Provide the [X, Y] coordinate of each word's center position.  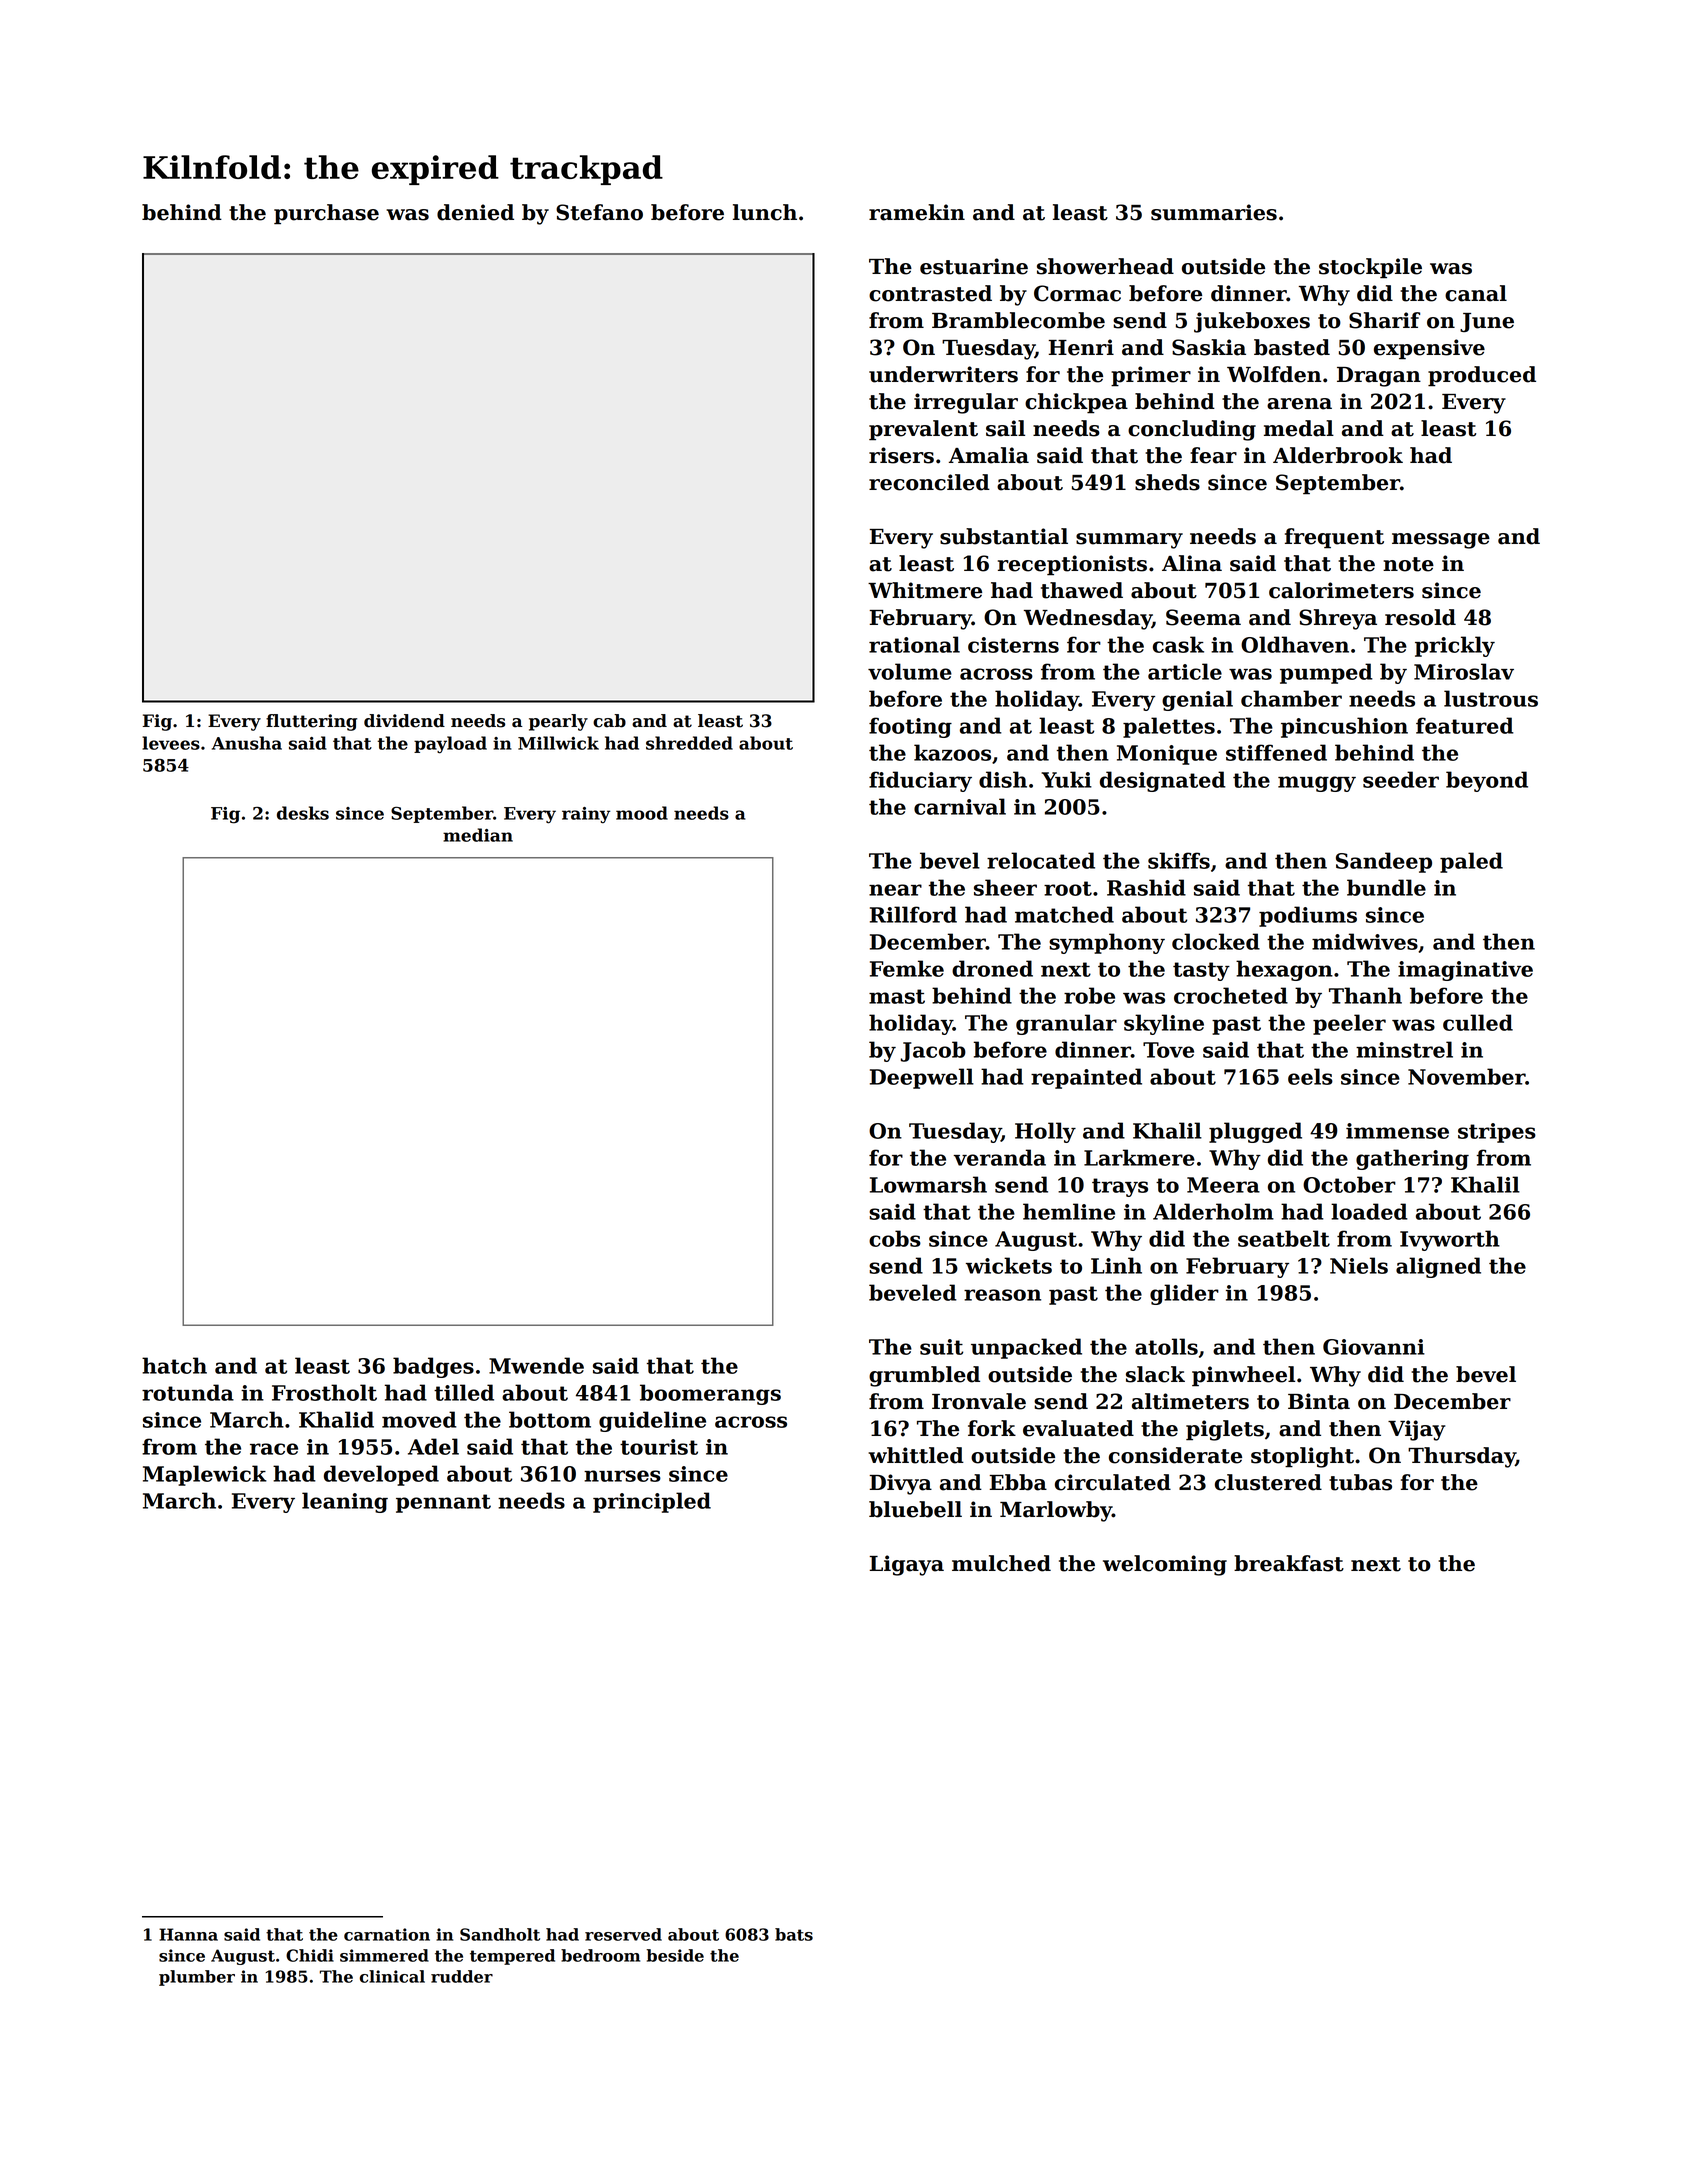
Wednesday [1088, 619]
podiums [1308, 916]
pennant [443, 1503]
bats [794, 1934]
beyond [1487, 781]
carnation [387, 1934]
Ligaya [907, 1565]
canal [1476, 293]
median [478, 835]
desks [303, 813]
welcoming [1165, 1565]
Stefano [599, 212]
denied [475, 212]
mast [897, 996]
